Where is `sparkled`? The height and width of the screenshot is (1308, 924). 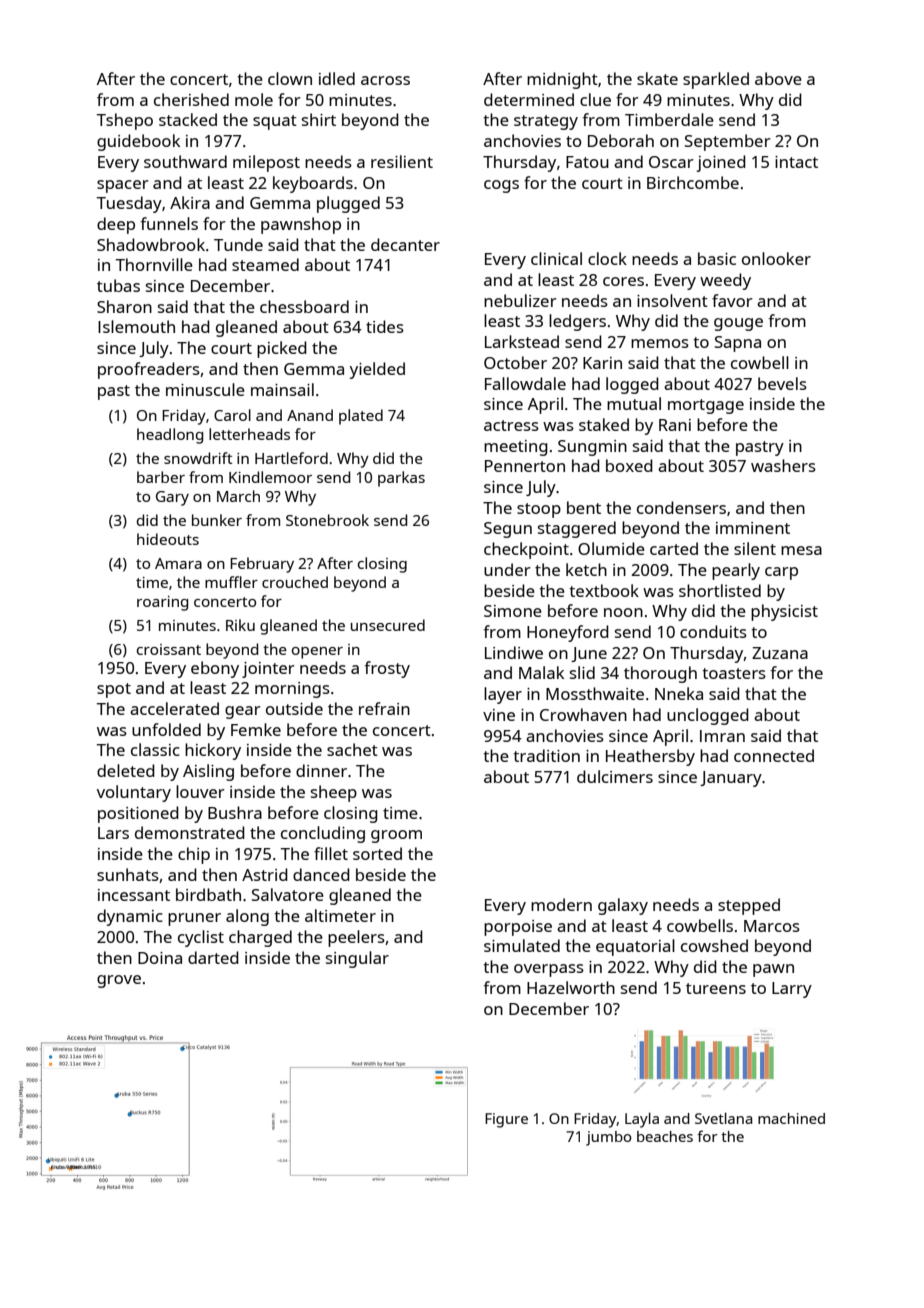 sparkled is located at coordinates (716, 80).
